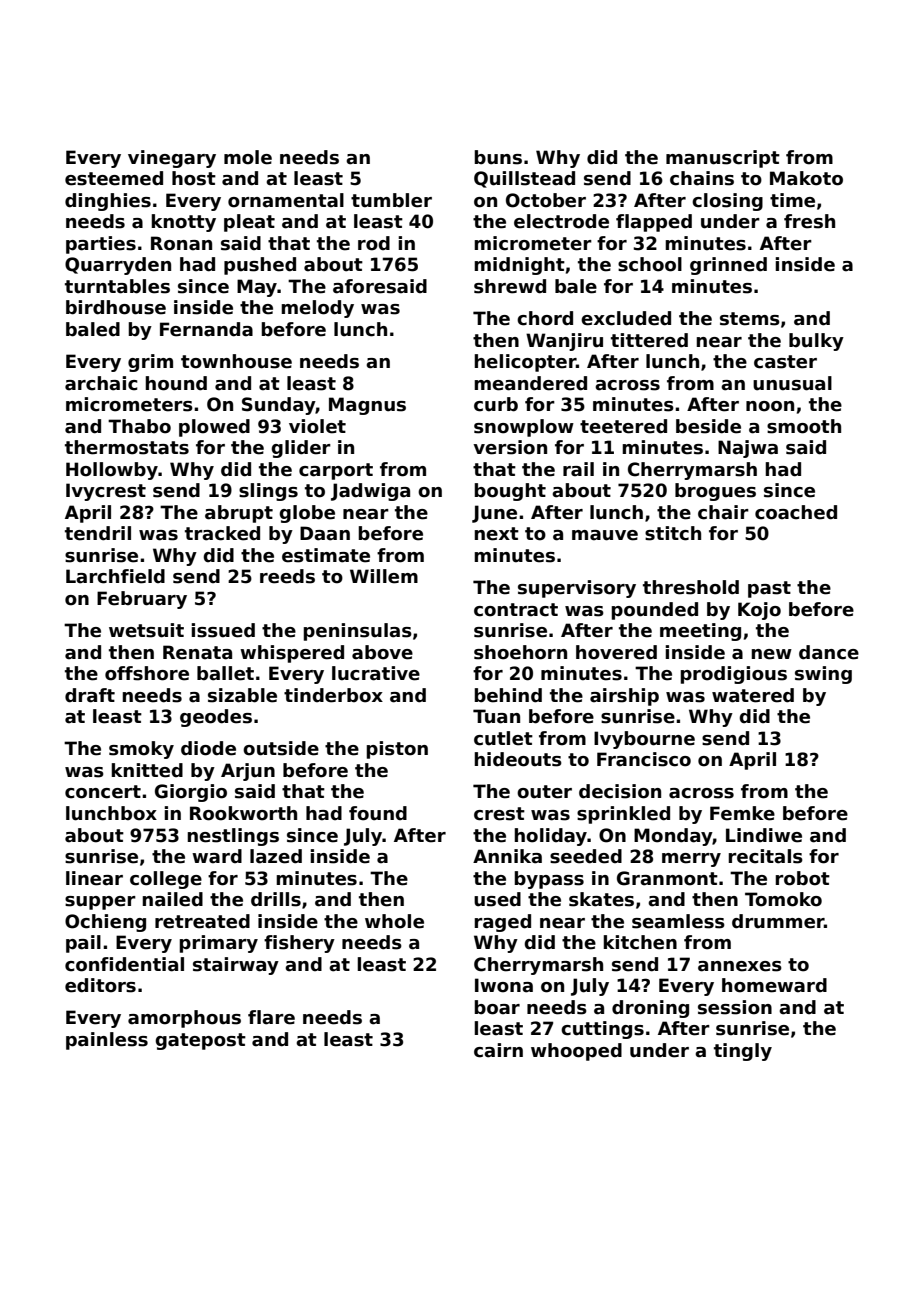  Describe the element at coordinates (286, 200) in the image. I see `ornamental` at that location.
